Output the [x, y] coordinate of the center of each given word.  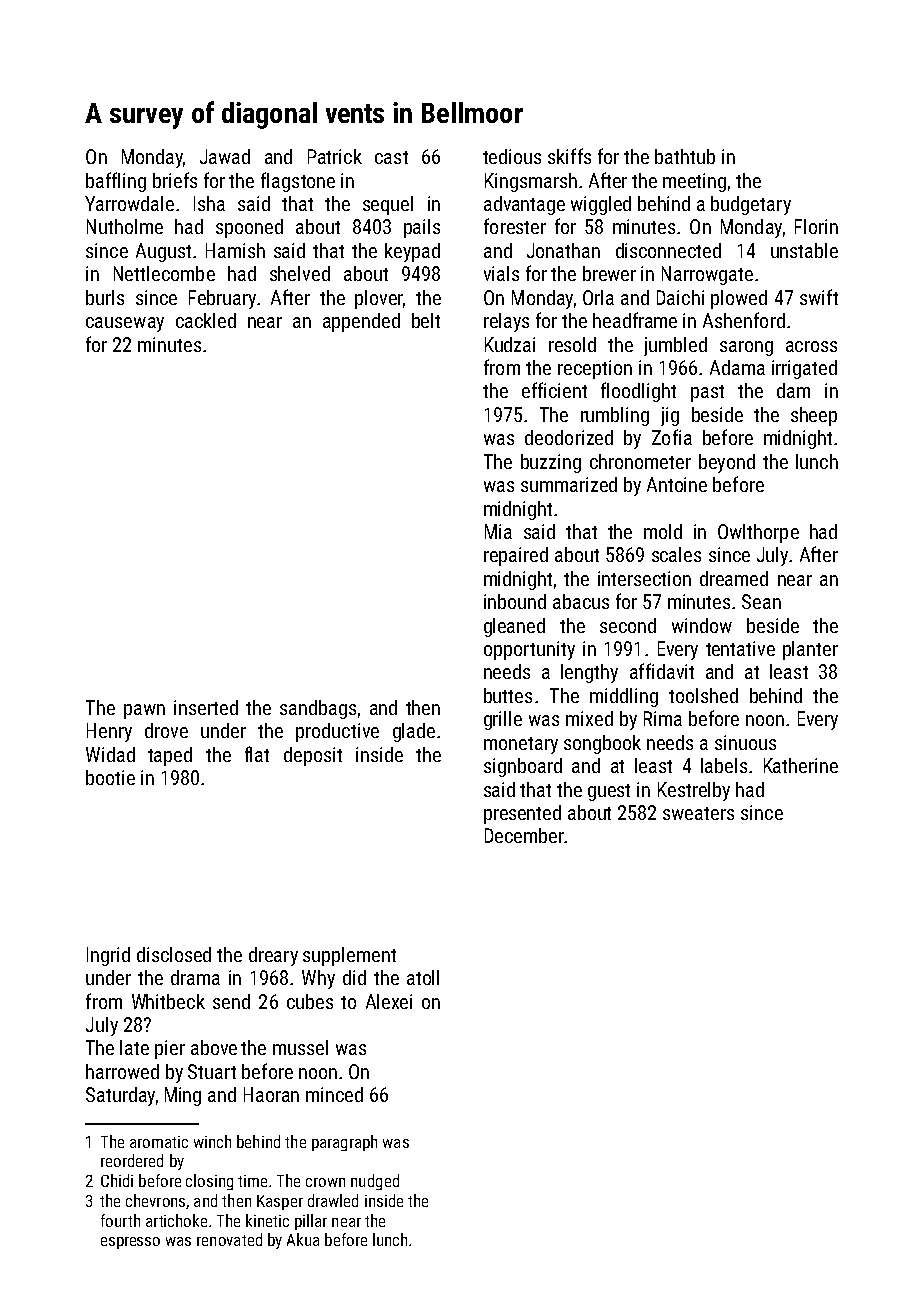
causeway [125, 324]
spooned [249, 228]
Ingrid [108, 956]
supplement [349, 956]
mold [663, 531]
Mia [498, 531]
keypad [412, 252]
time [252, 1181]
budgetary [751, 205]
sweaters [698, 813]
